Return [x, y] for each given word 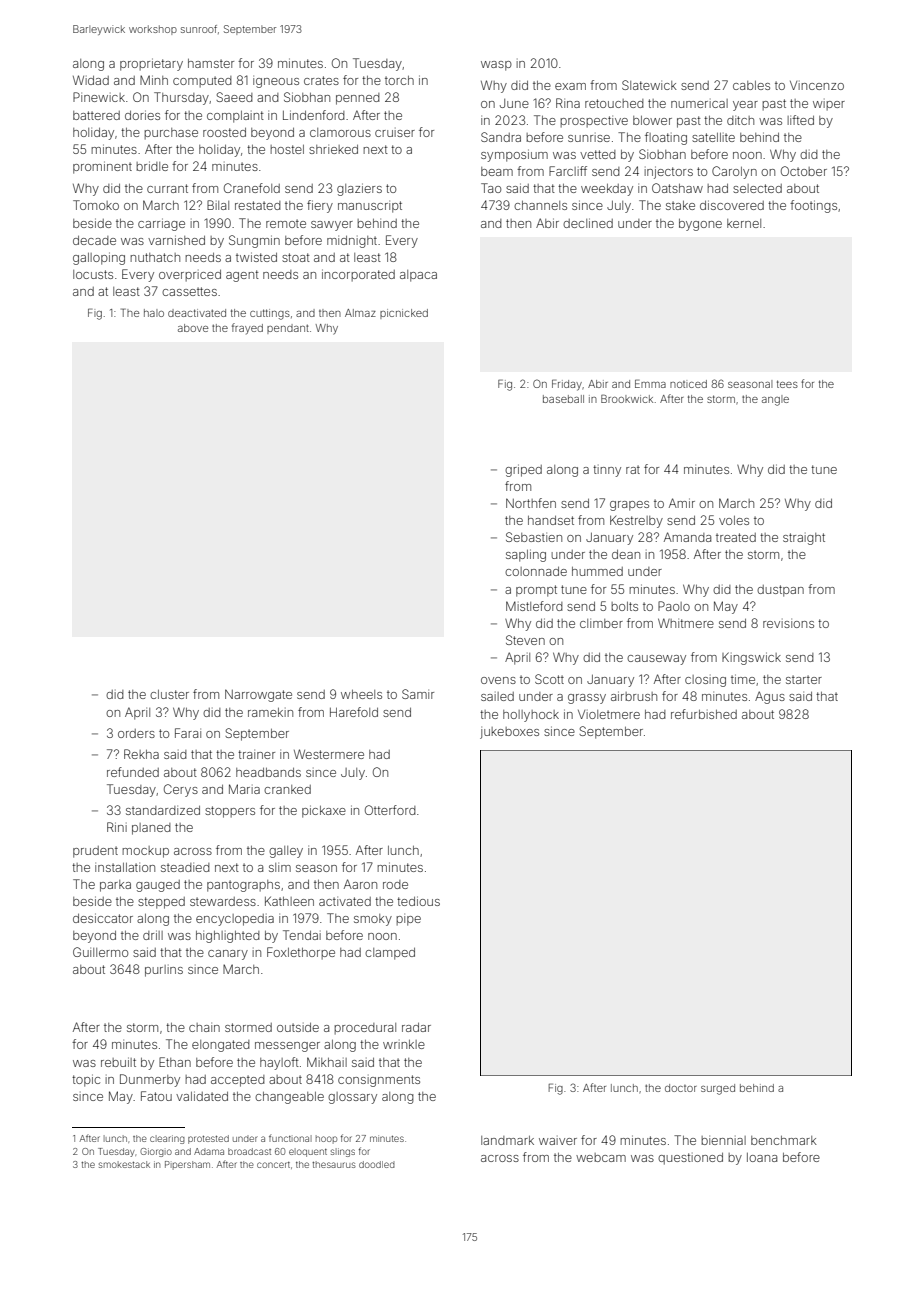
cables [751, 85]
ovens [498, 680]
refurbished [704, 714]
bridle [152, 166]
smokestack [124, 1164]
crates [321, 80]
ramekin [270, 712]
